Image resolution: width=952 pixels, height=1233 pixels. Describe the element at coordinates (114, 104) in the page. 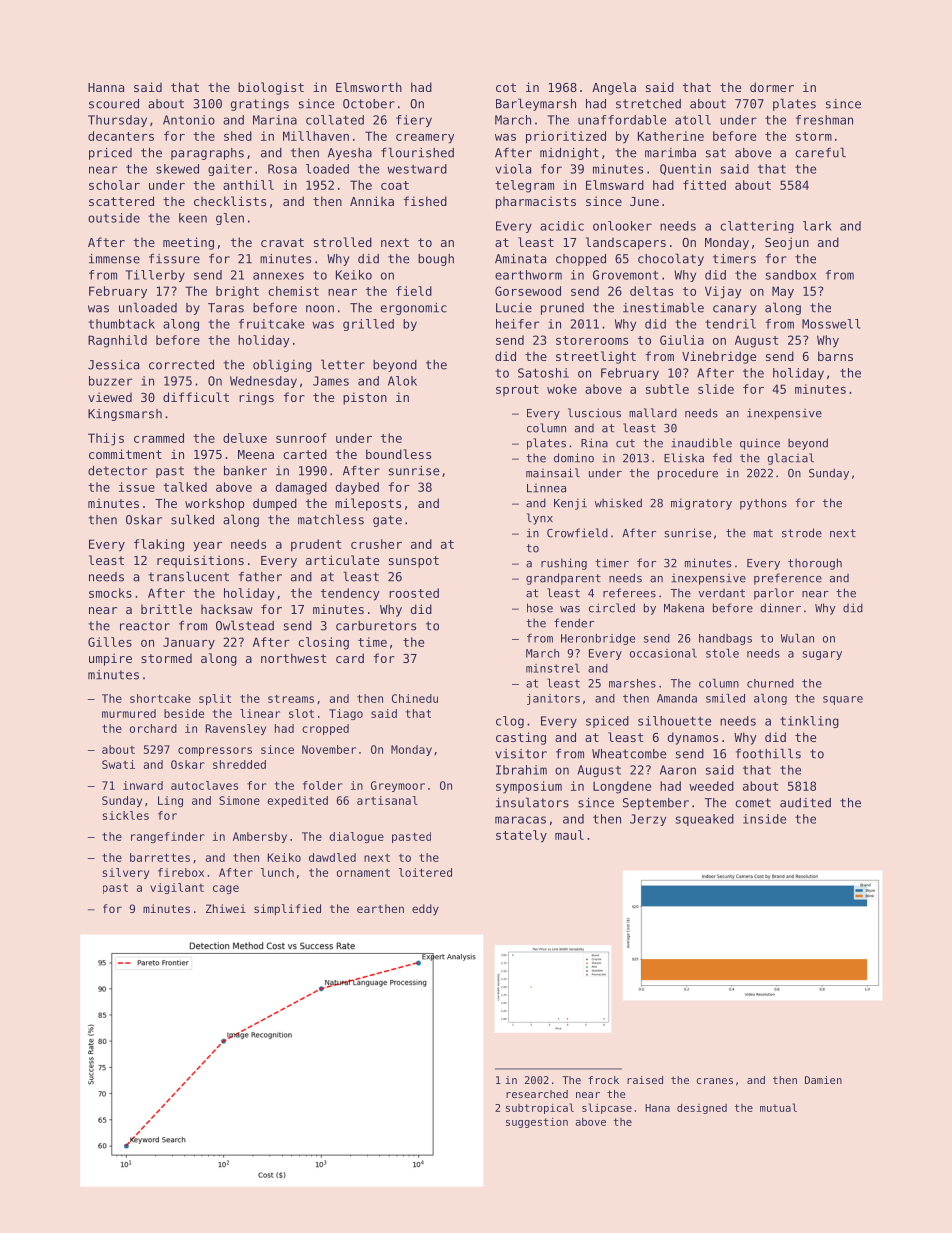

I see `scoured` at that location.
